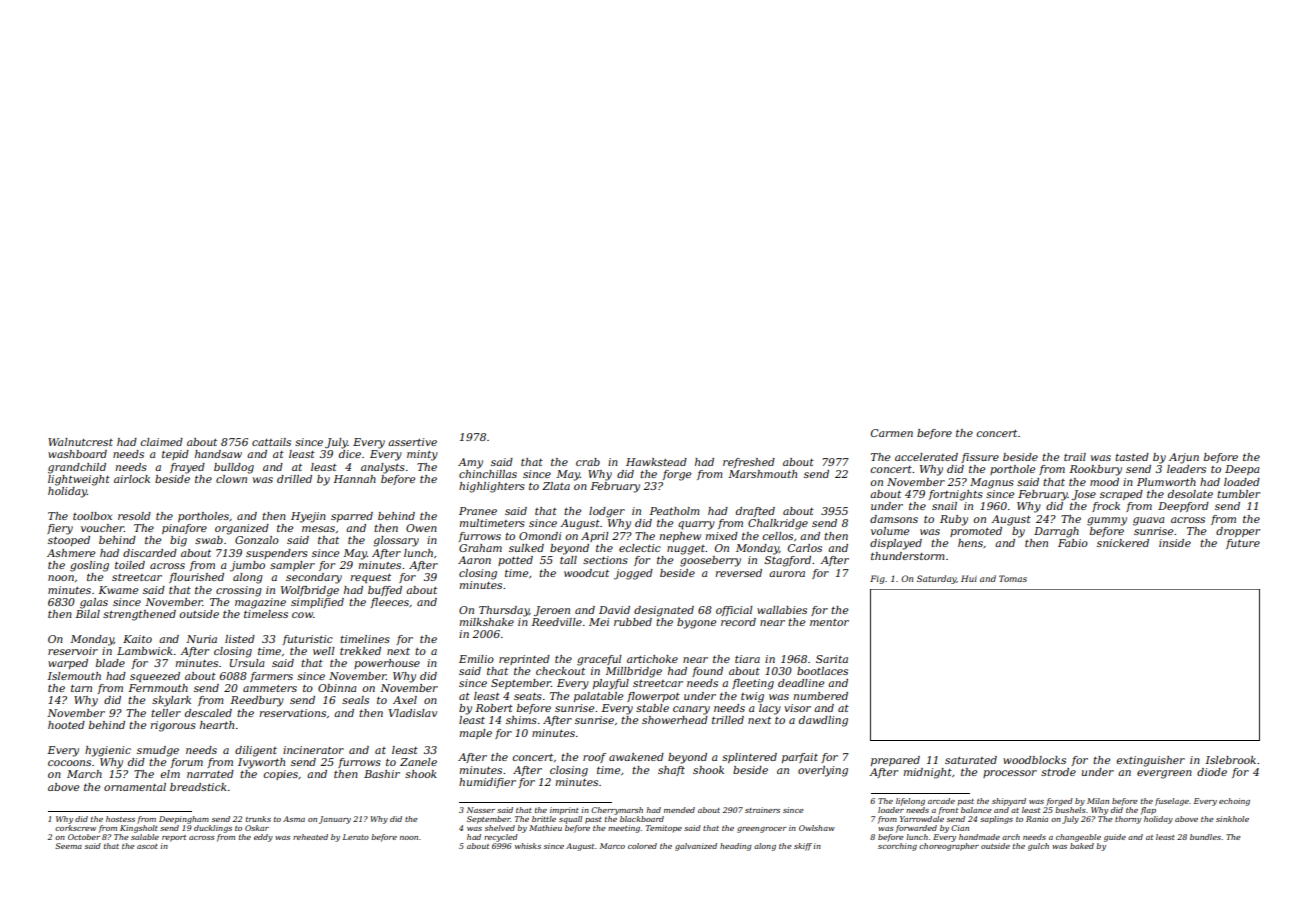 The width and height of the document is (1308, 924). I want to click on mixed, so click(722, 536).
